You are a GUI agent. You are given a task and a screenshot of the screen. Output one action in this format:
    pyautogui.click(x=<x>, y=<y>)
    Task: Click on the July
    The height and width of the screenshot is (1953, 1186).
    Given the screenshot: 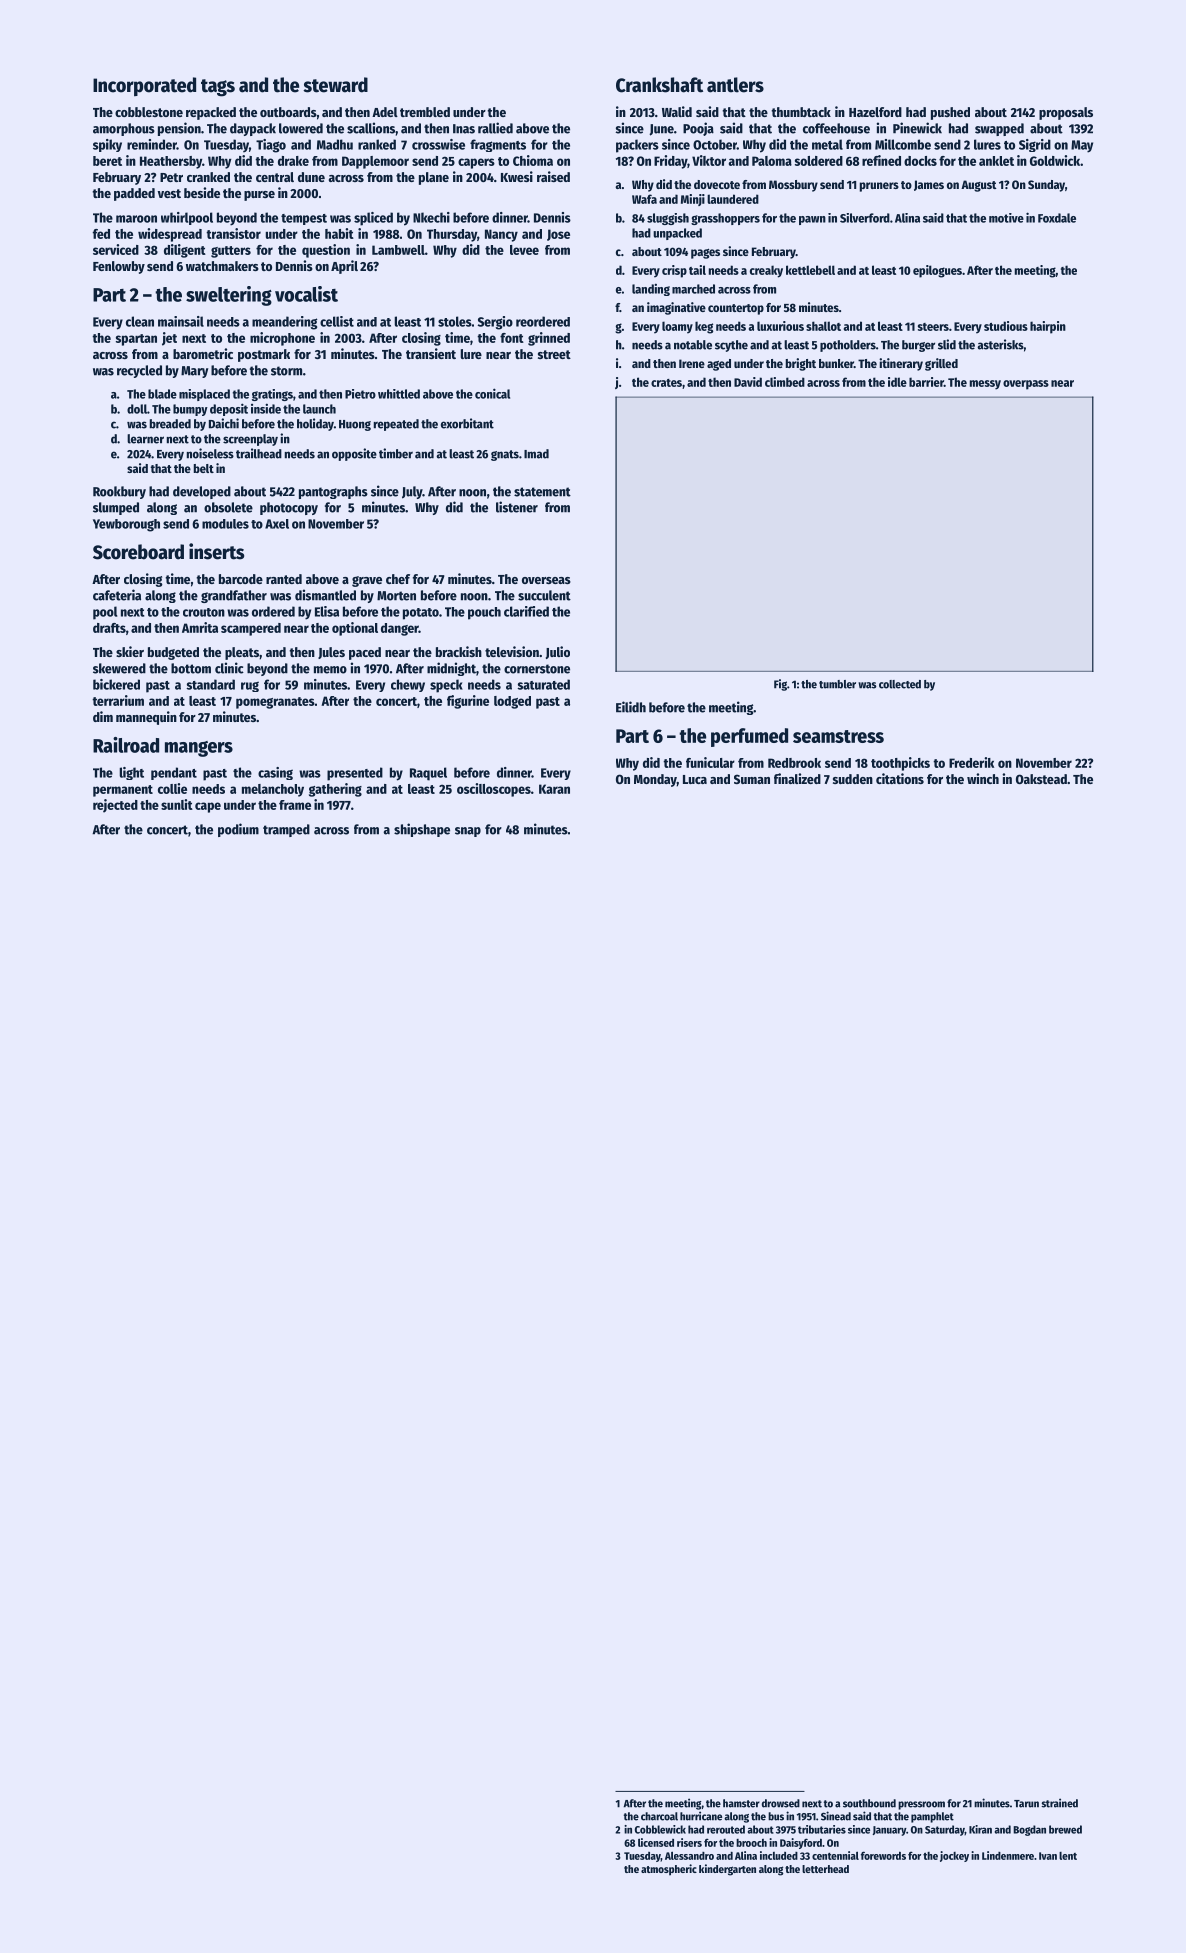 What is the action you would take?
    pyautogui.click(x=412, y=492)
